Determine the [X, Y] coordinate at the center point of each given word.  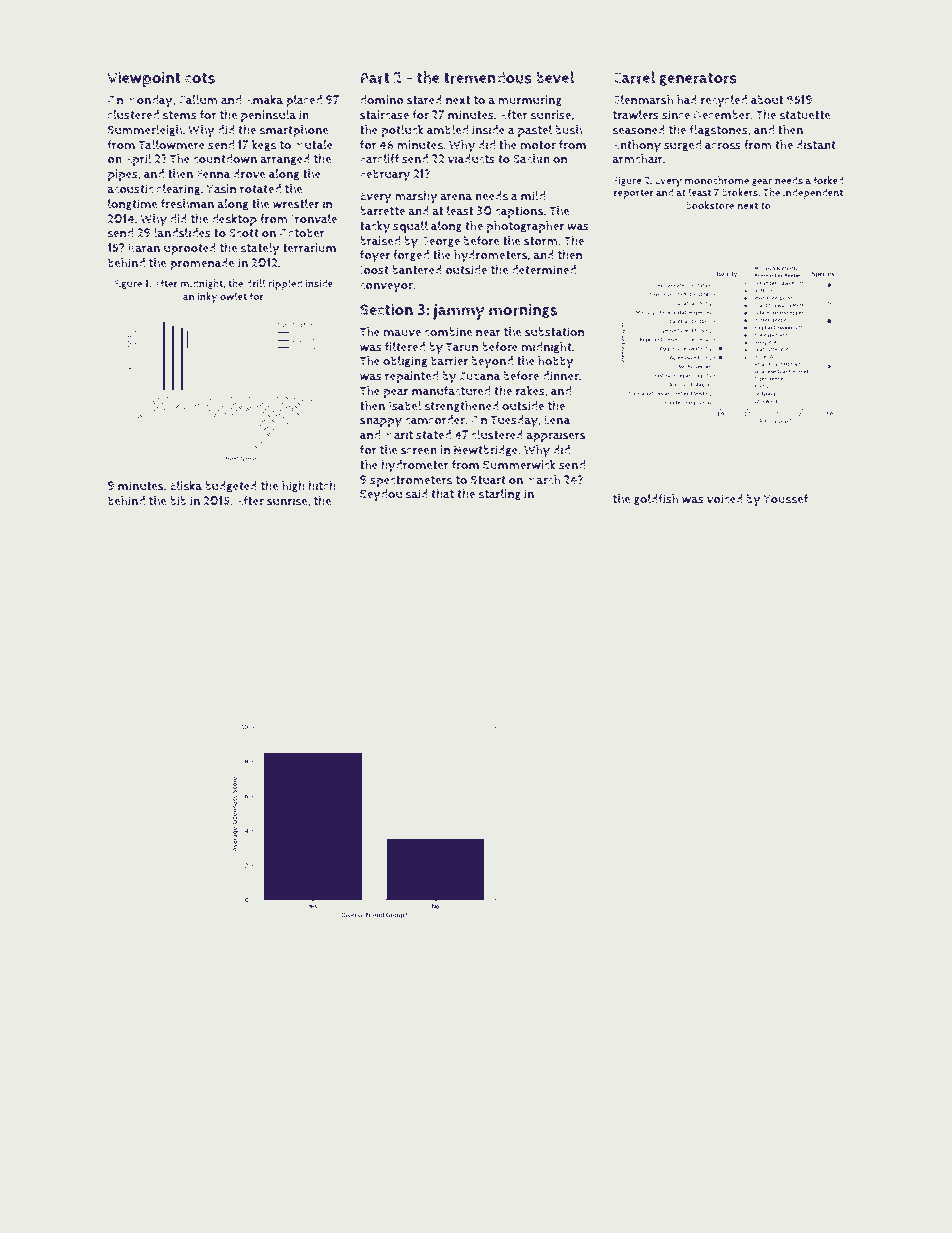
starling [499, 495]
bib [178, 501]
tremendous [488, 77]
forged [411, 256]
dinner [561, 376]
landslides [182, 233]
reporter [634, 194]
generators [698, 79]
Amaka [264, 100]
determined [544, 270]
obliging [405, 362]
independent [813, 193]
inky [207, 297]
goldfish [656, 500]
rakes [530, 391]
